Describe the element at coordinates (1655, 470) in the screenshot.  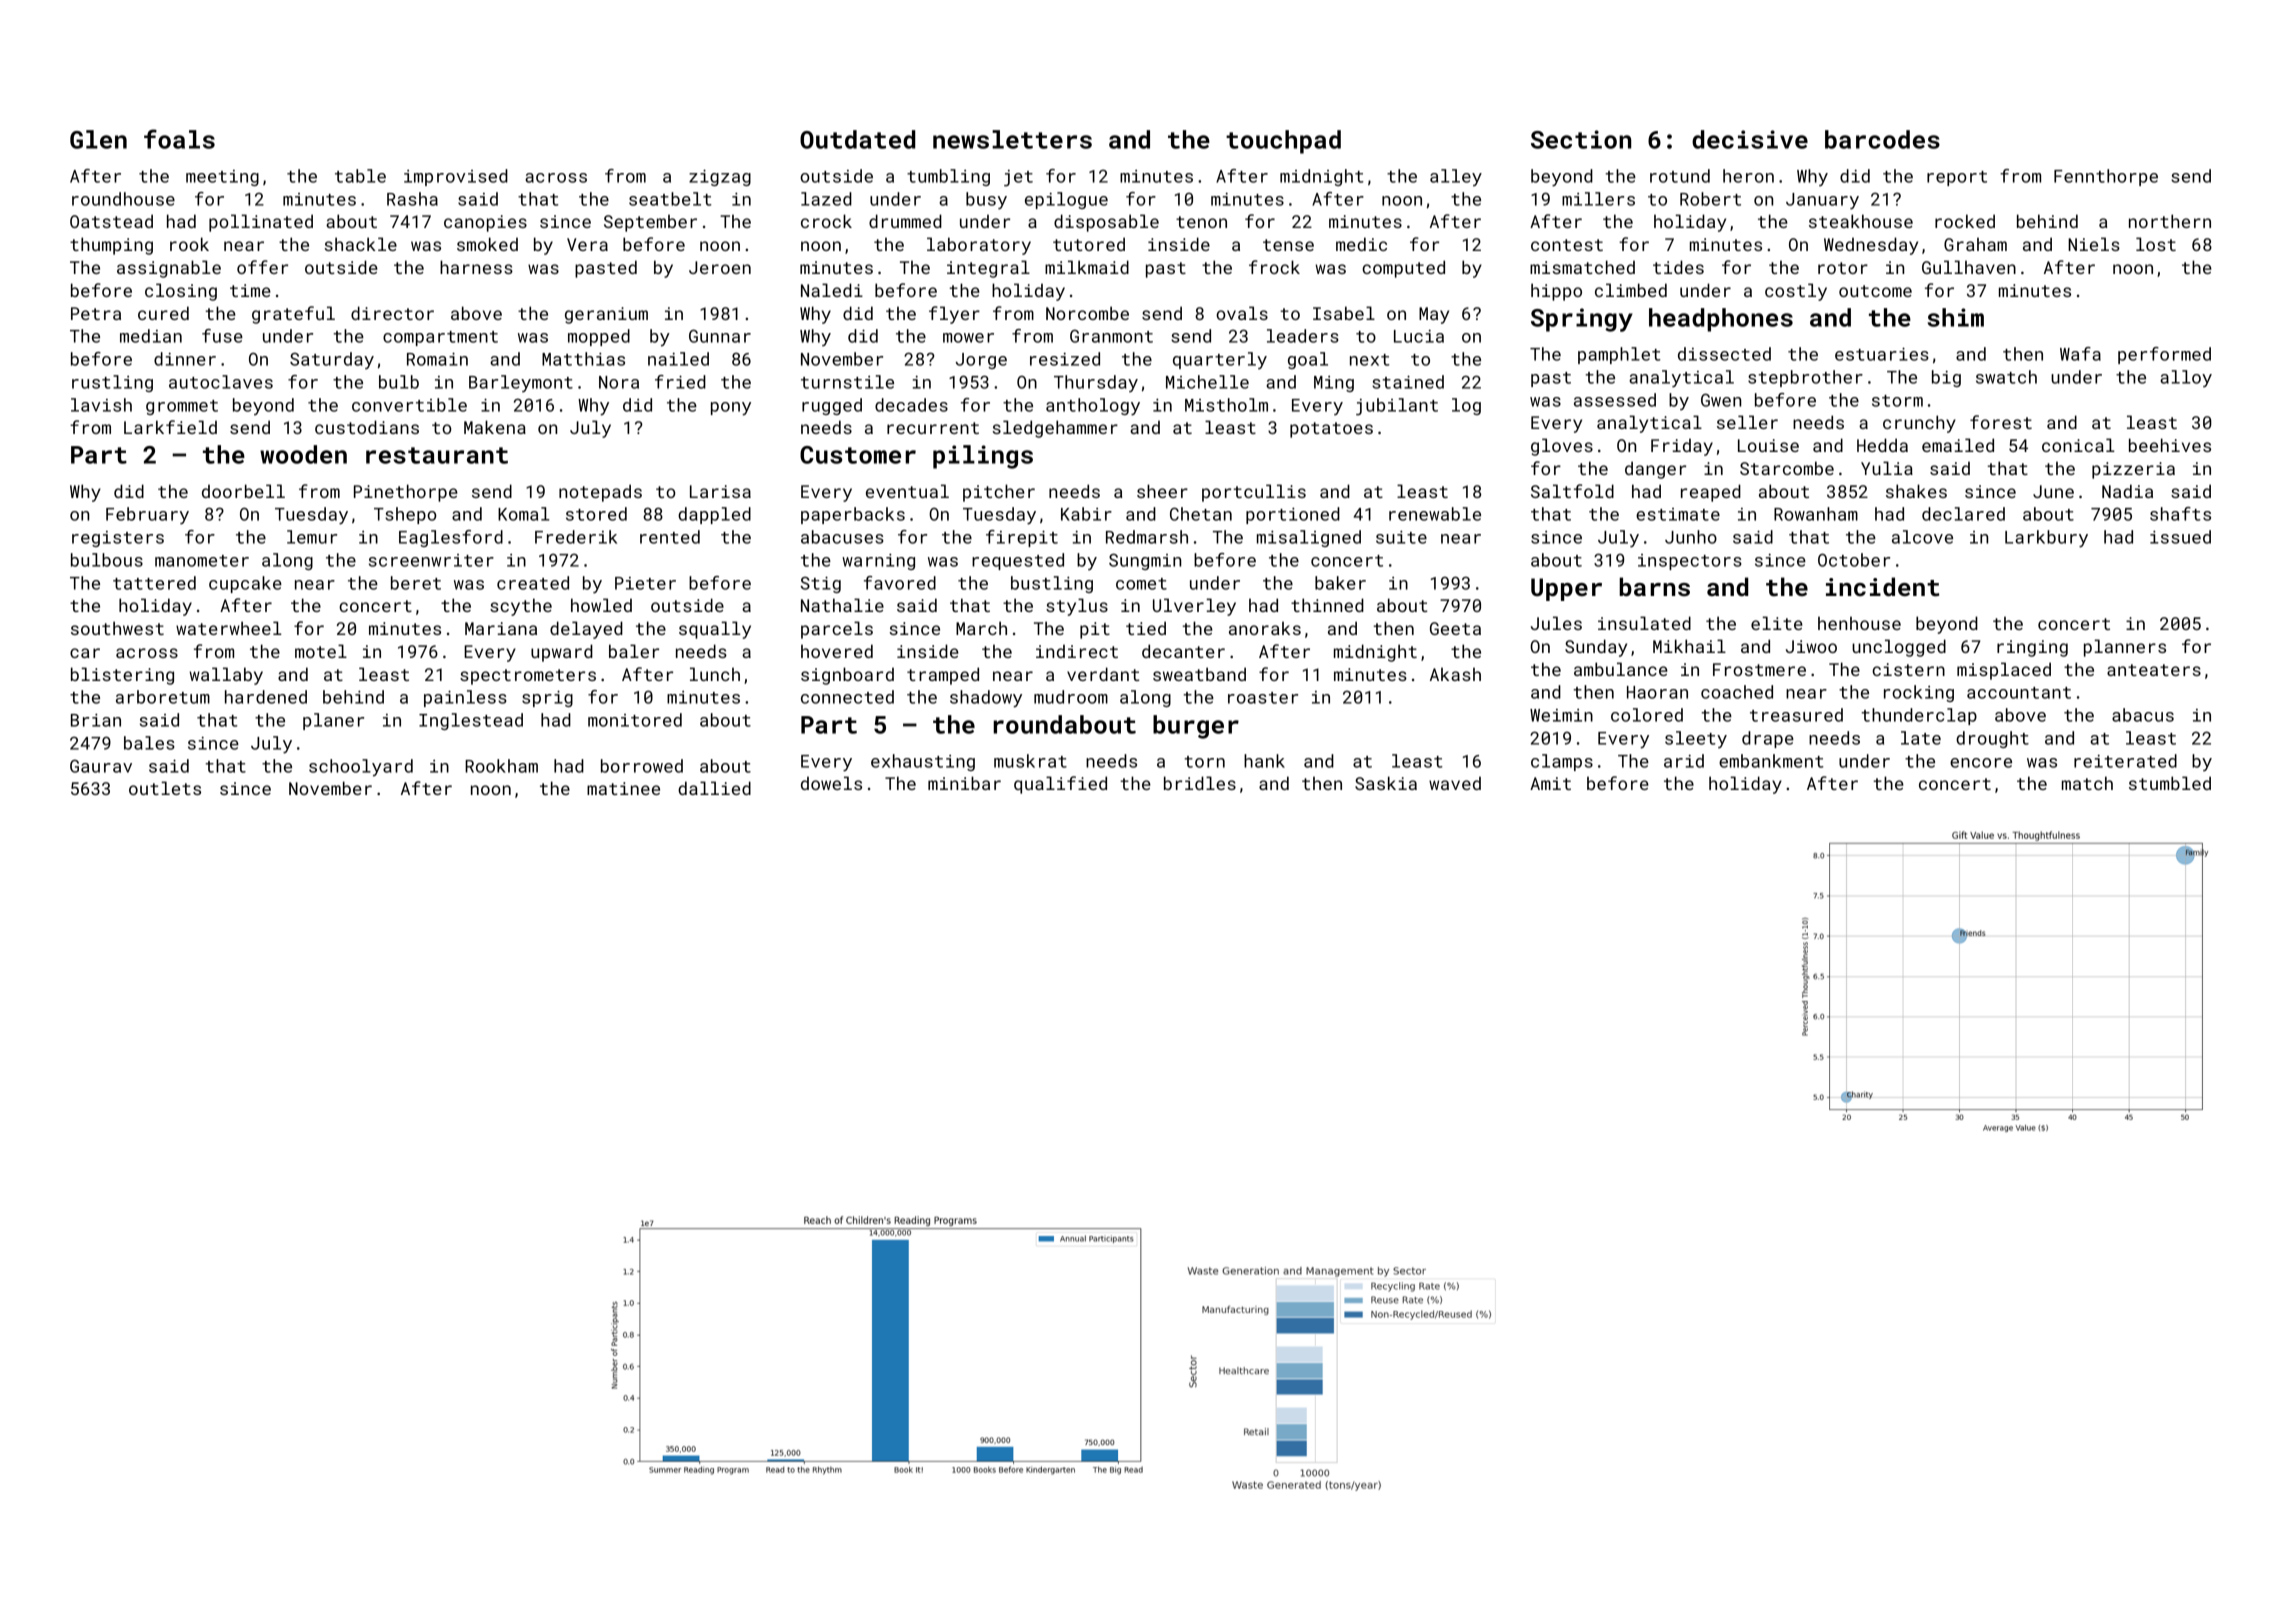
I see `danger` at that location.
